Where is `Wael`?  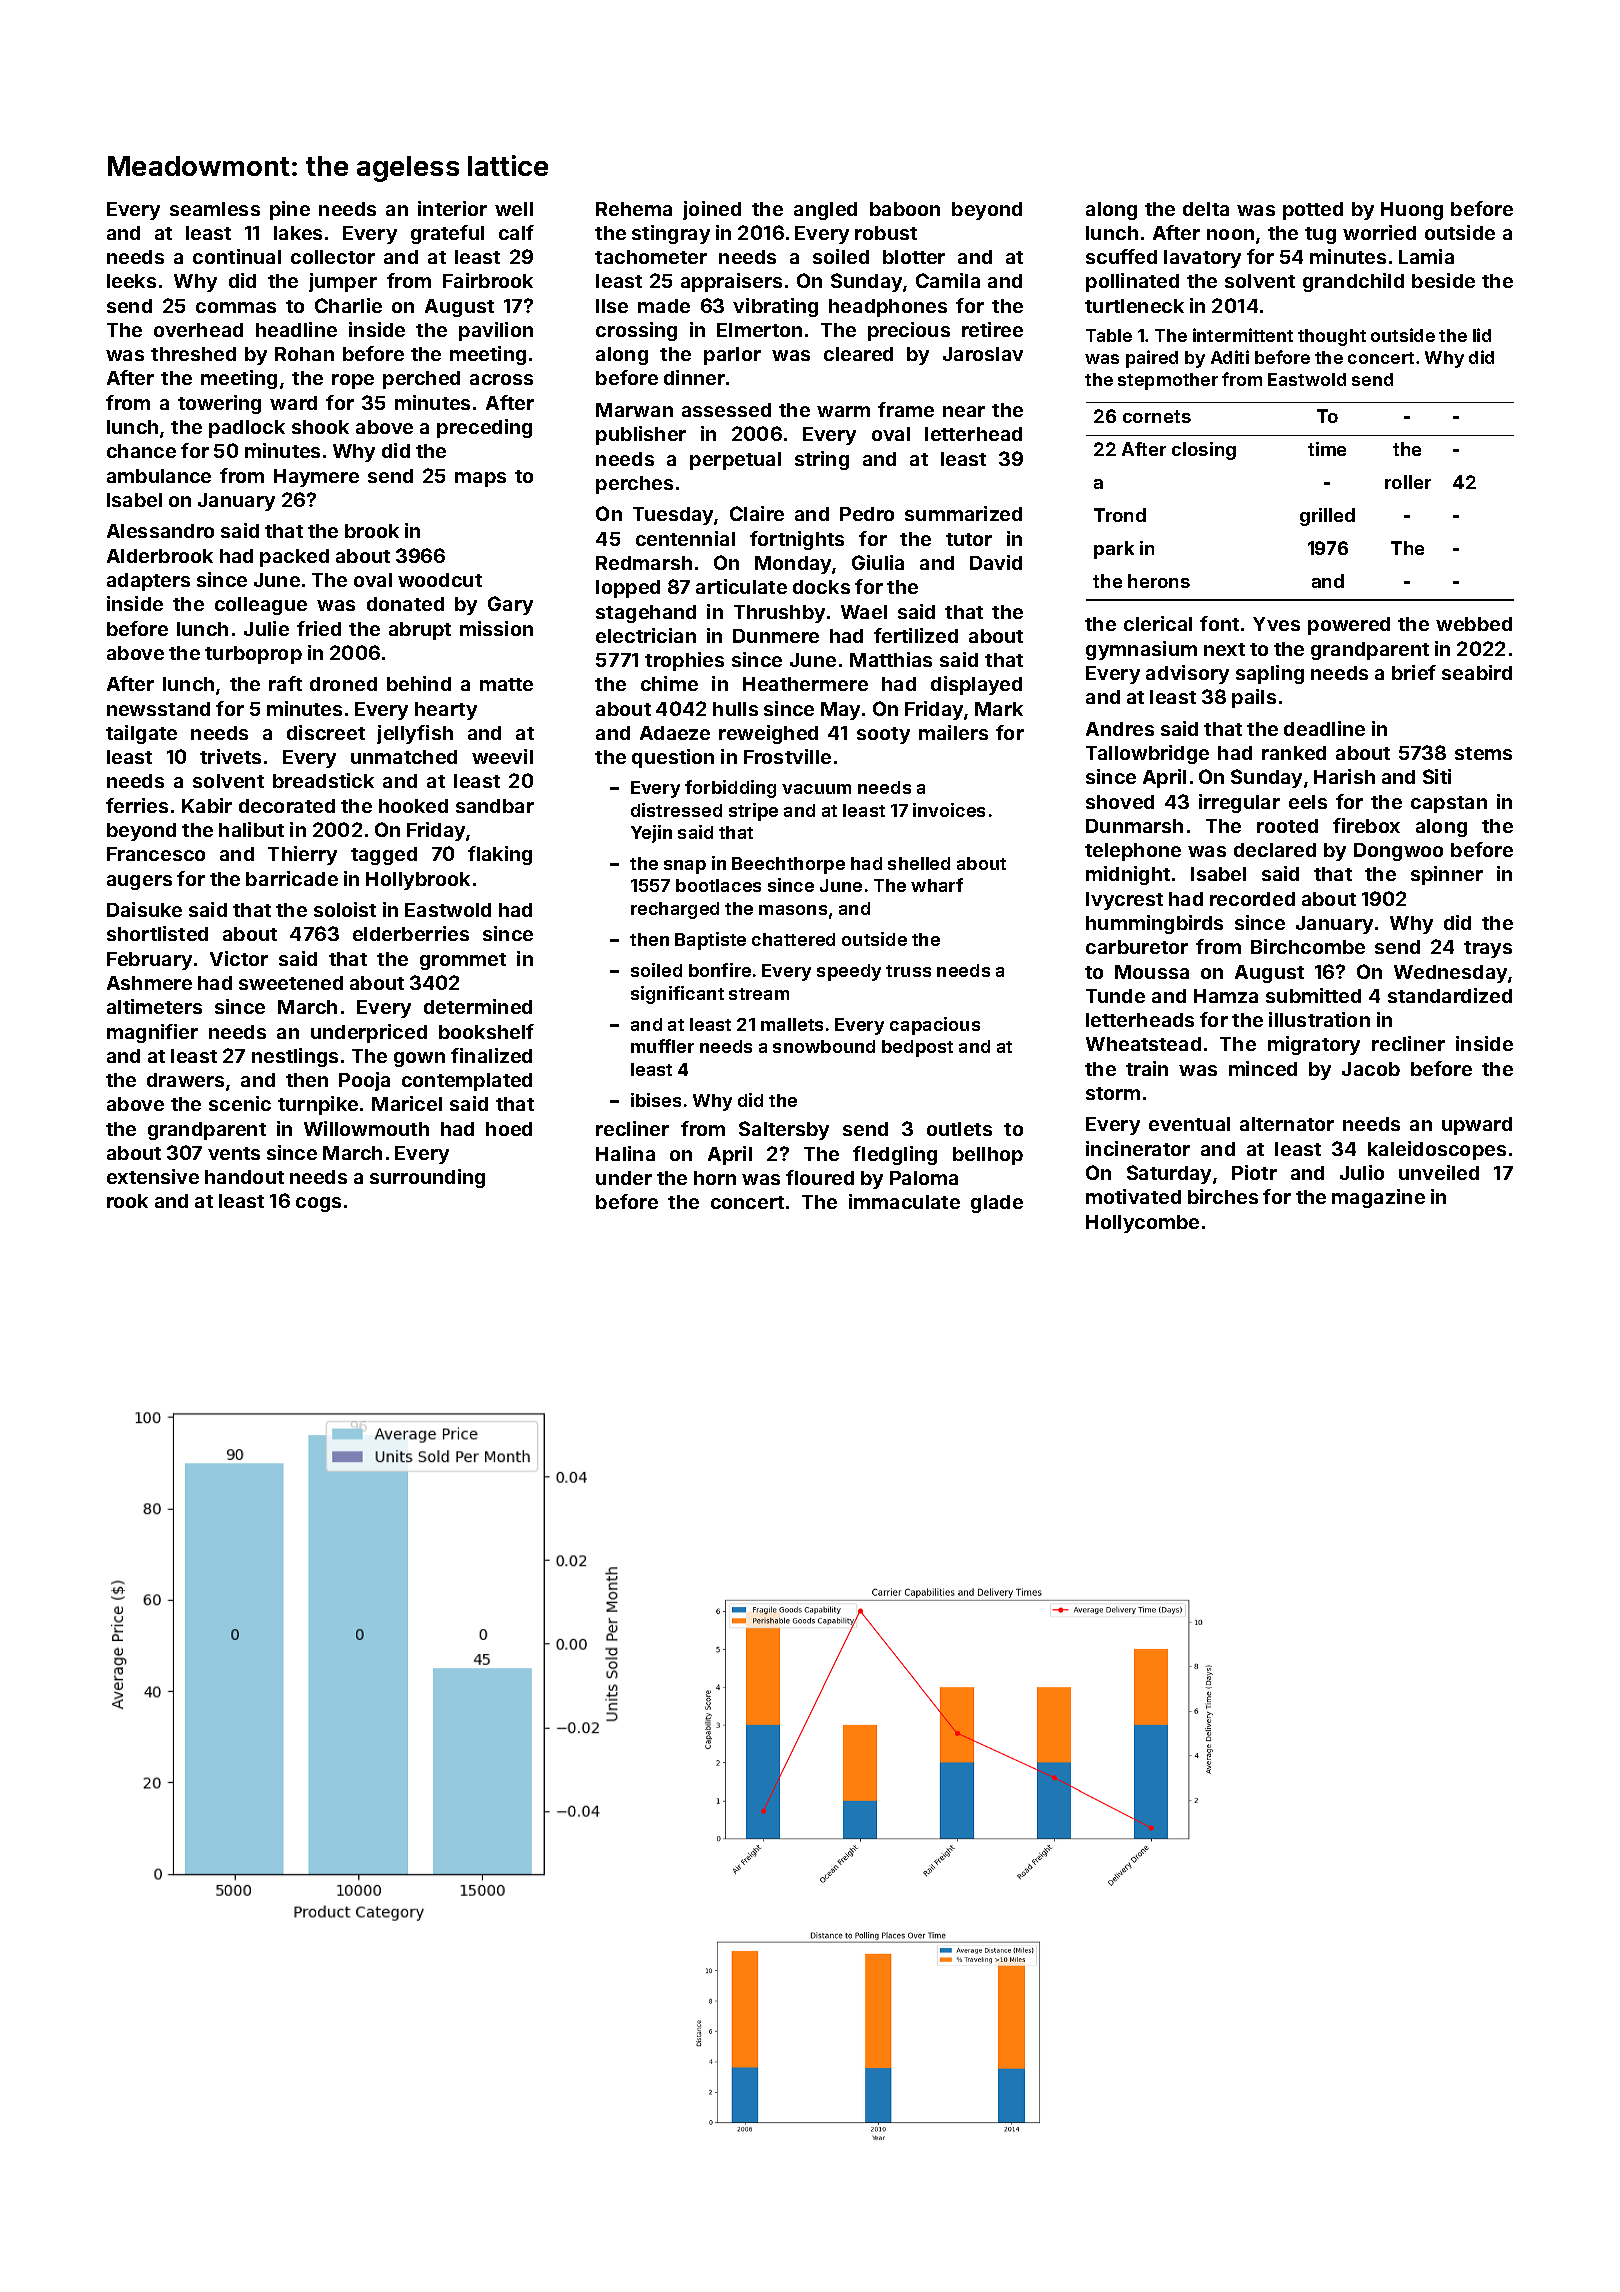 Wael is located at coordinates (864, 612).
